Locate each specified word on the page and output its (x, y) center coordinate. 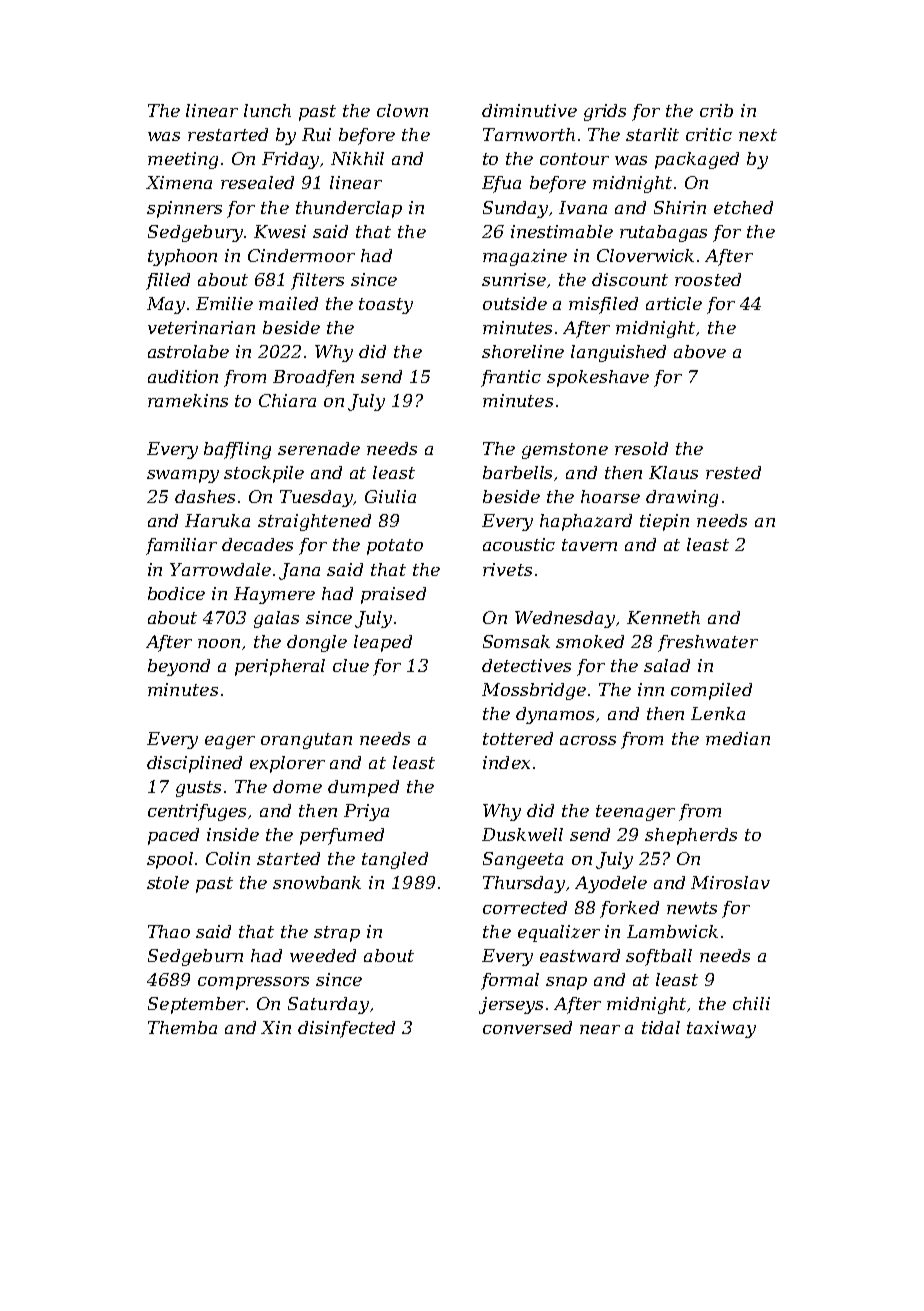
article (674, 303)
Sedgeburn (195, 957)
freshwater (708, 643)
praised (393, 595)
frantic (511, 378)
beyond (179, 667)
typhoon (182, 257)
